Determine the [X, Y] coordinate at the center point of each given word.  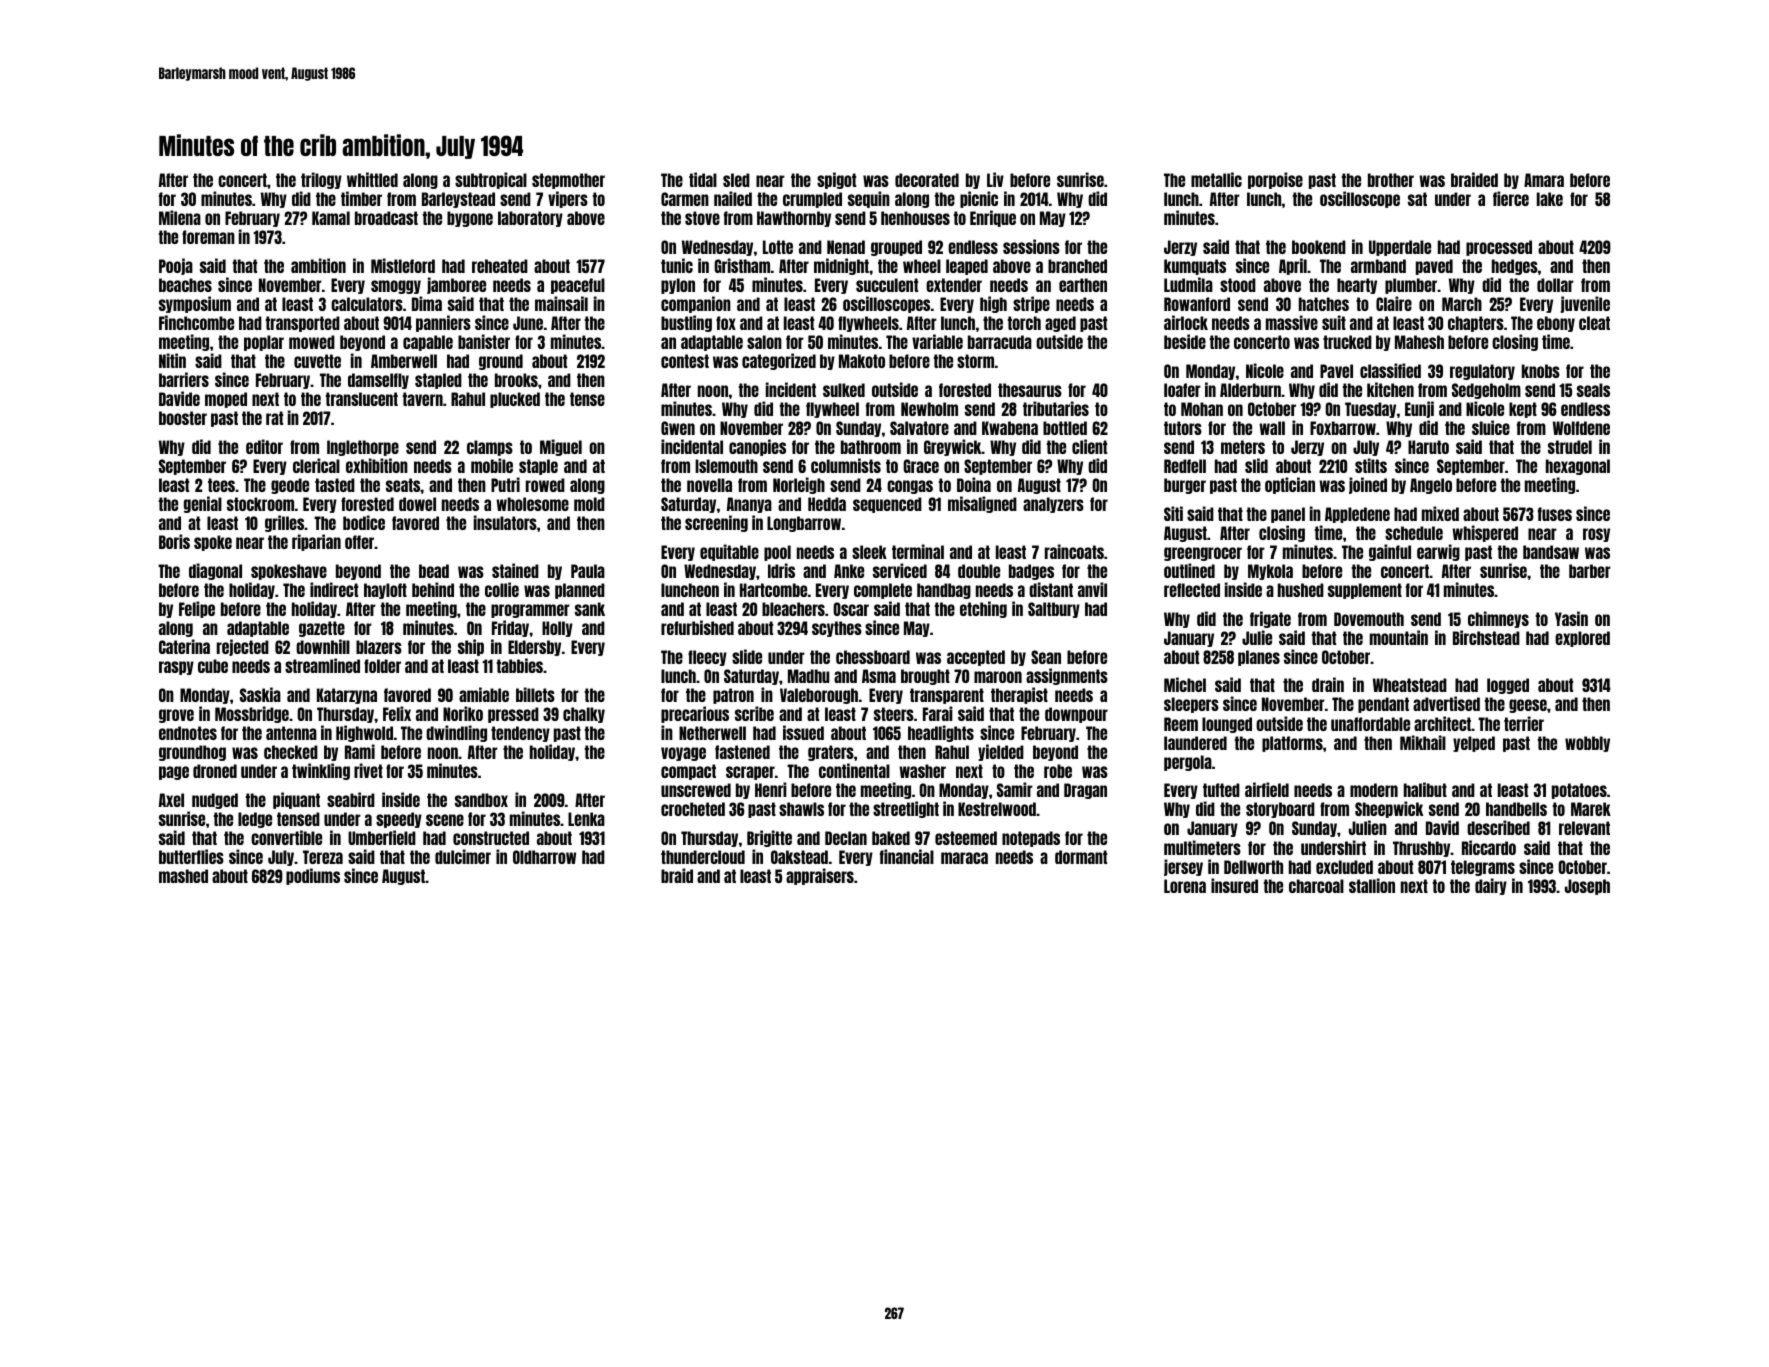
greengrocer [1203, 554]
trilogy [321, 180]
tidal [703, 179]
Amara [1544, 180]
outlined [1189, 570]
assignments [1067, 676]
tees [221, 485]
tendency [520, 734]
